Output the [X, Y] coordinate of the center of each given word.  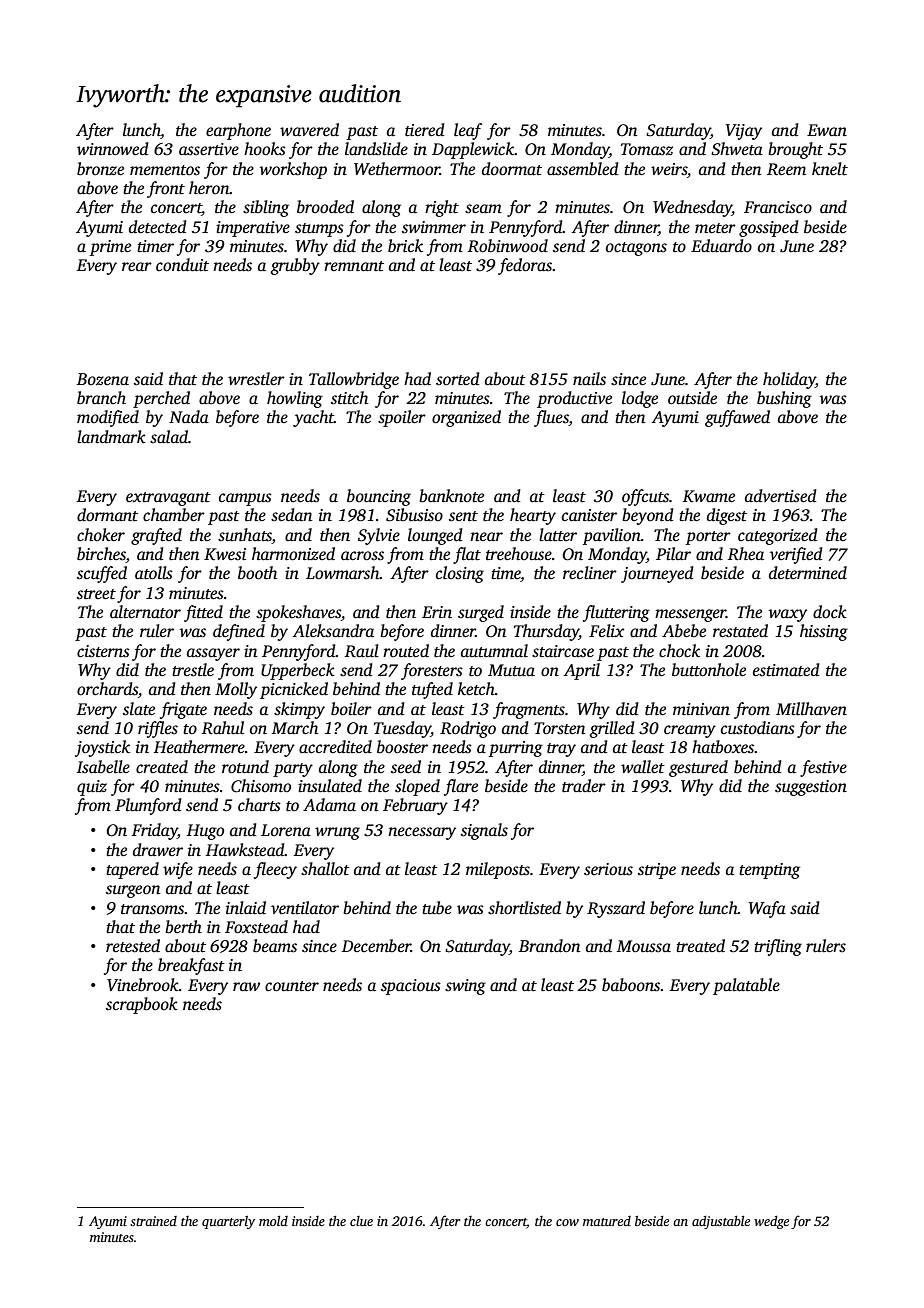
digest [727, 516]
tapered [132, 870]
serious [608, 869]
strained [153, 1221]
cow [567, 1222]
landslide [376, 149]
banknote [451, 496]
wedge [771, 1222]
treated [700, 946]
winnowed [113, 149]
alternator [145, 612]
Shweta [737, 149]
